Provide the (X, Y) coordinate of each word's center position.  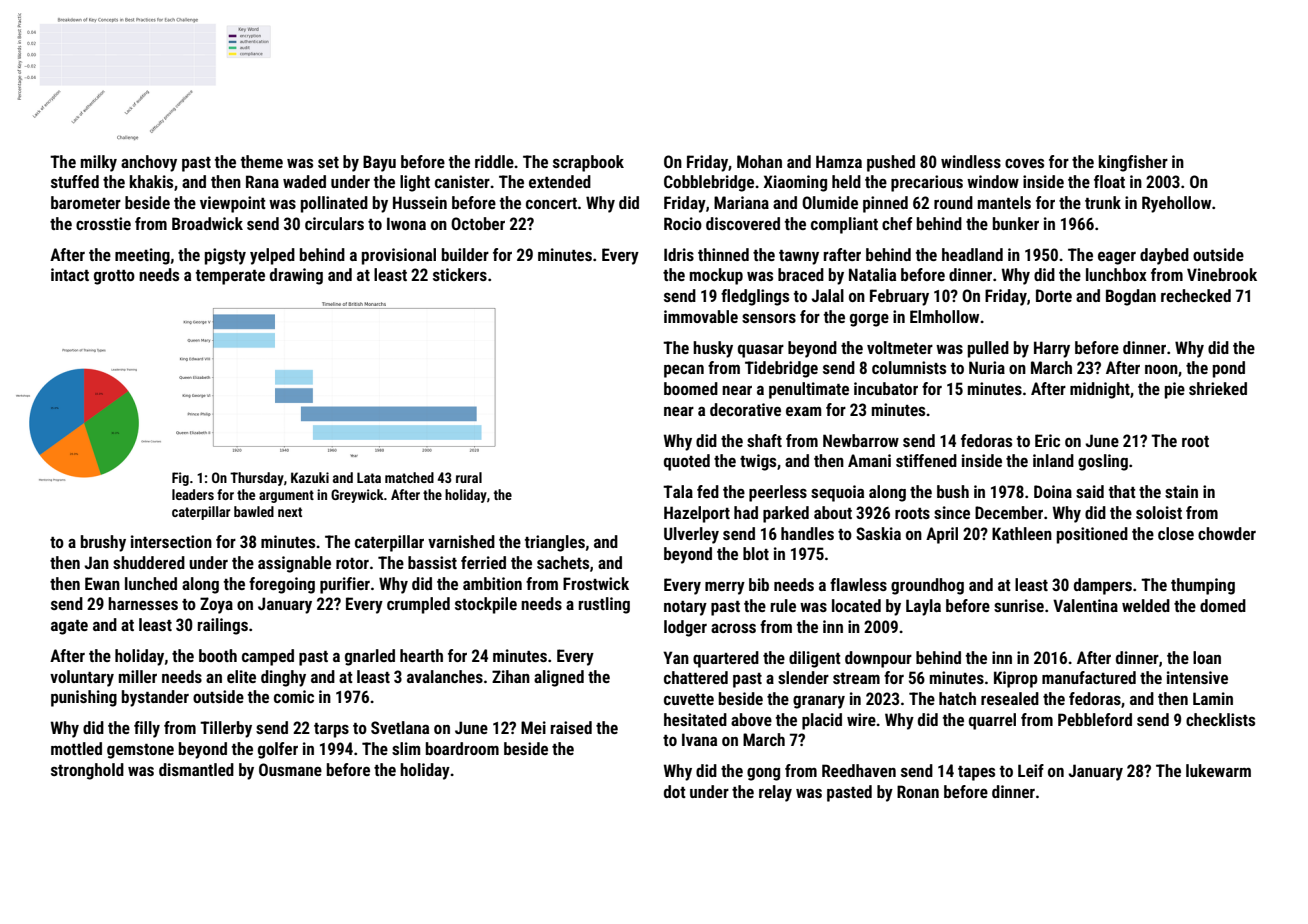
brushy (103, 543)
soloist (1159, 512)
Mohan (759, 161)
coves (1024, 163)
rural (469, 477)
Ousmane (290, 769)
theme (262, 161)
